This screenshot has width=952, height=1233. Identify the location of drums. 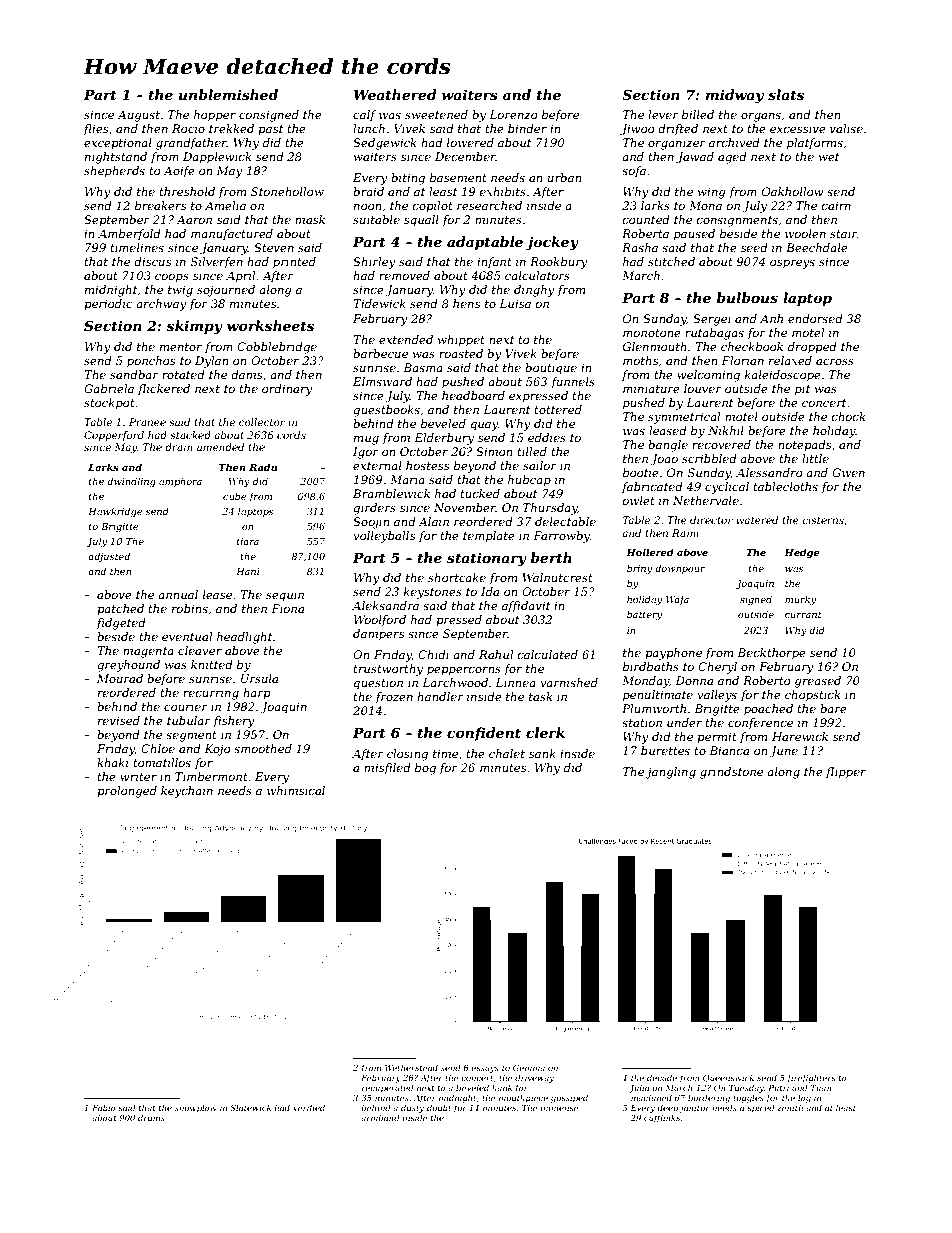
(151, 1117).
